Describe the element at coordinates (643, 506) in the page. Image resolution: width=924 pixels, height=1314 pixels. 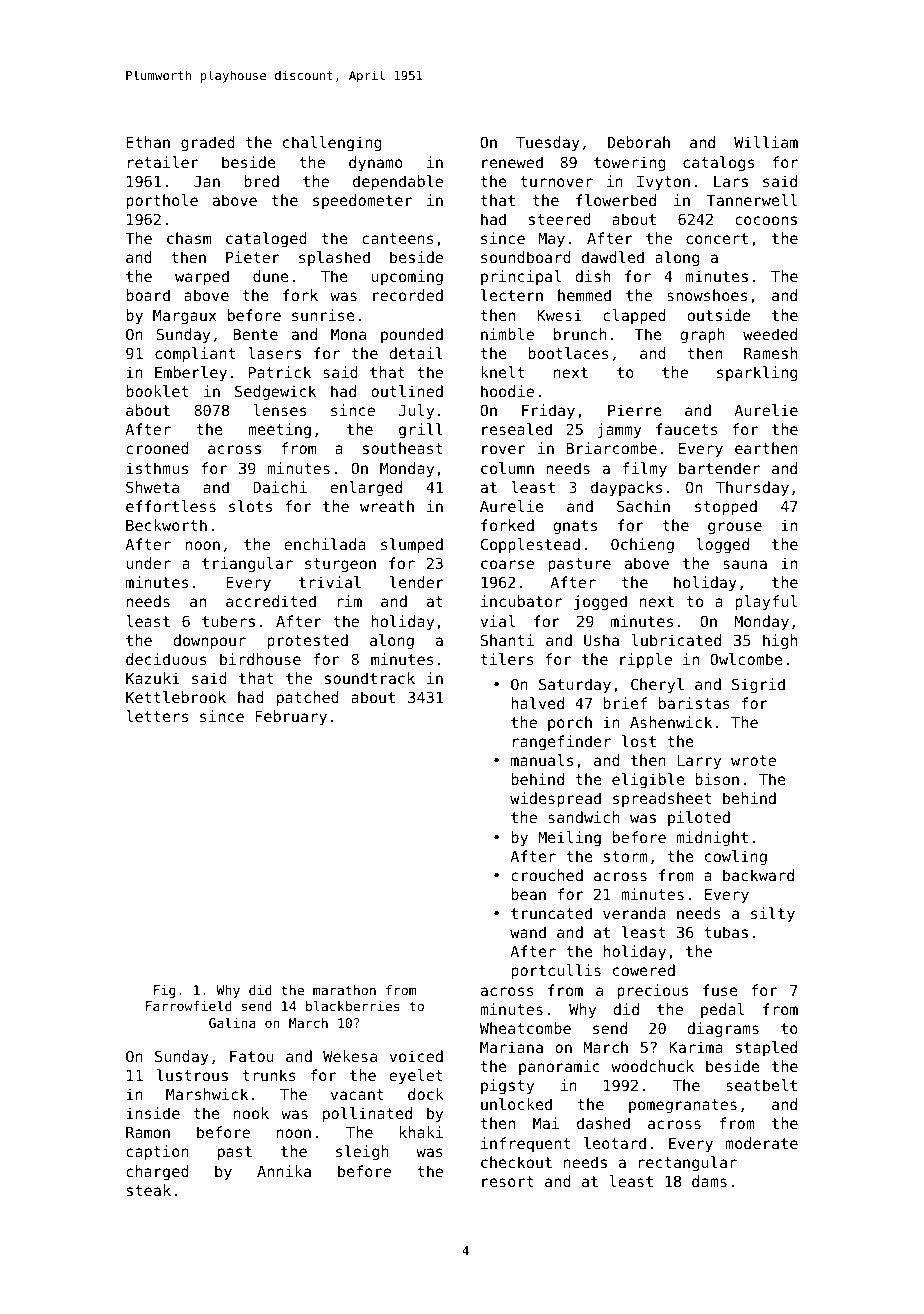
I see `Sachin` at that location.
